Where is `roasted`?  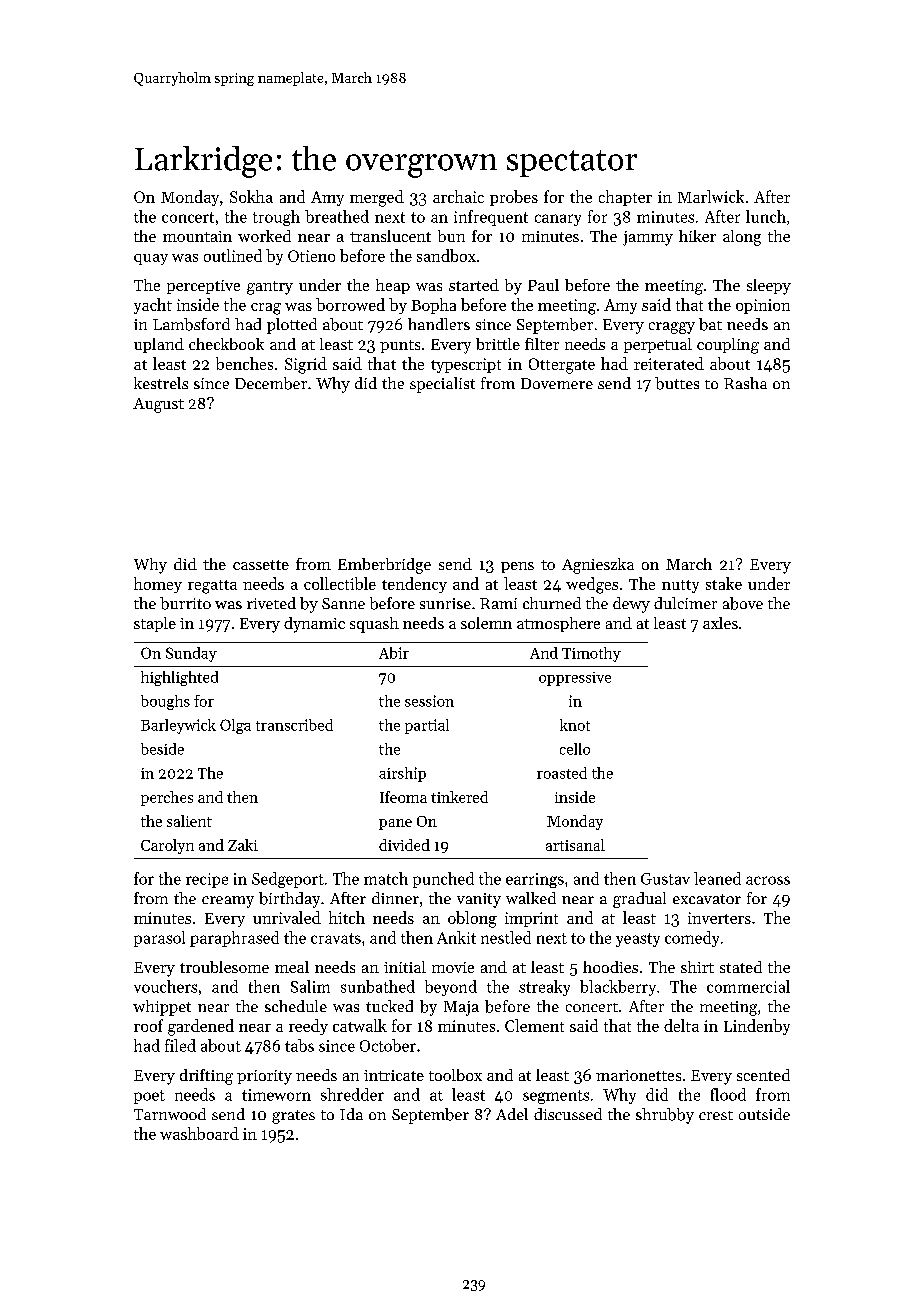 roasted is located at coordinates (562, 773).
